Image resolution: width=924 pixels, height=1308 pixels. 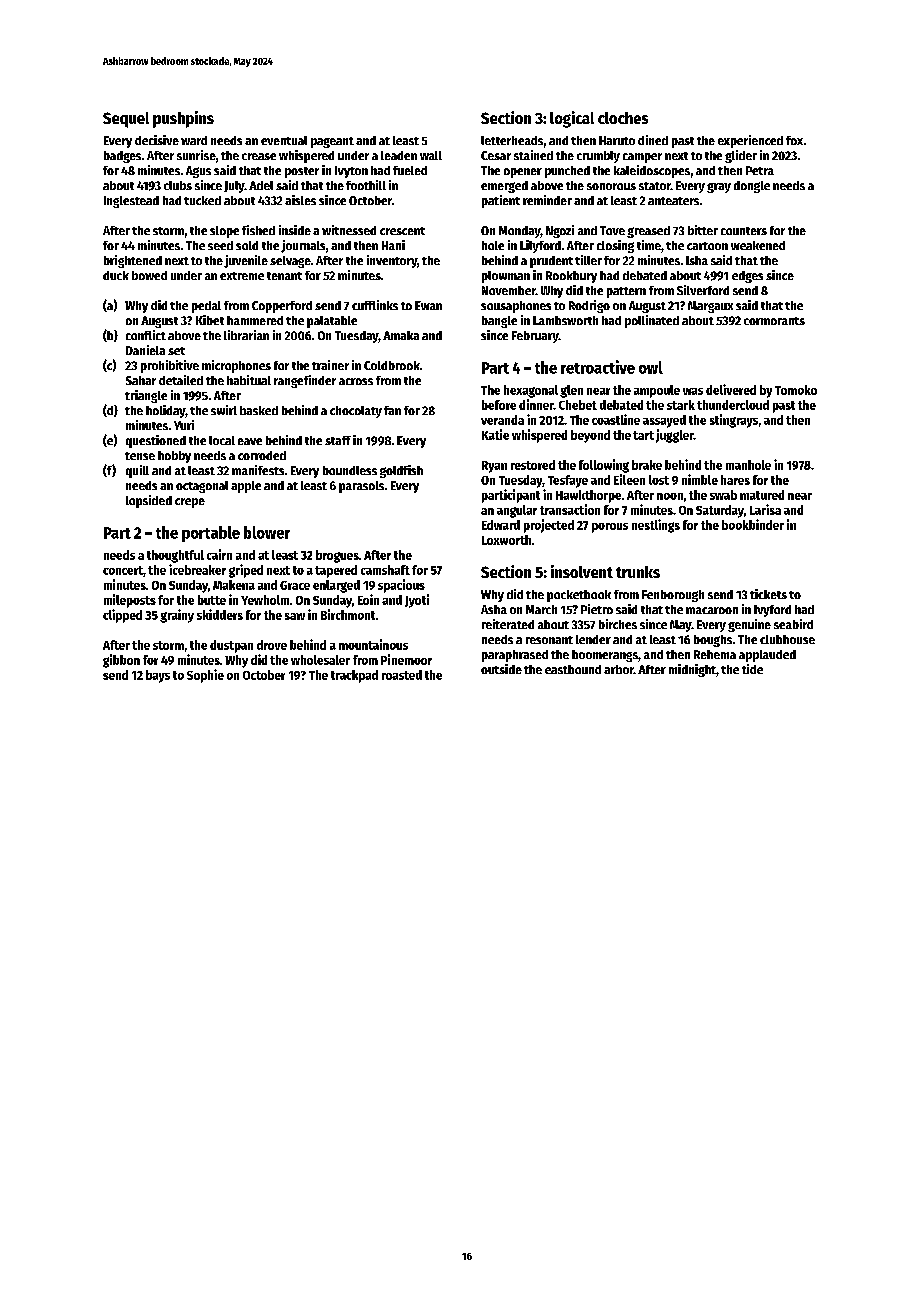 What do you see at coordinates (332, 322) in the image?
I see `palatable` at bounding box center [332, 322].
